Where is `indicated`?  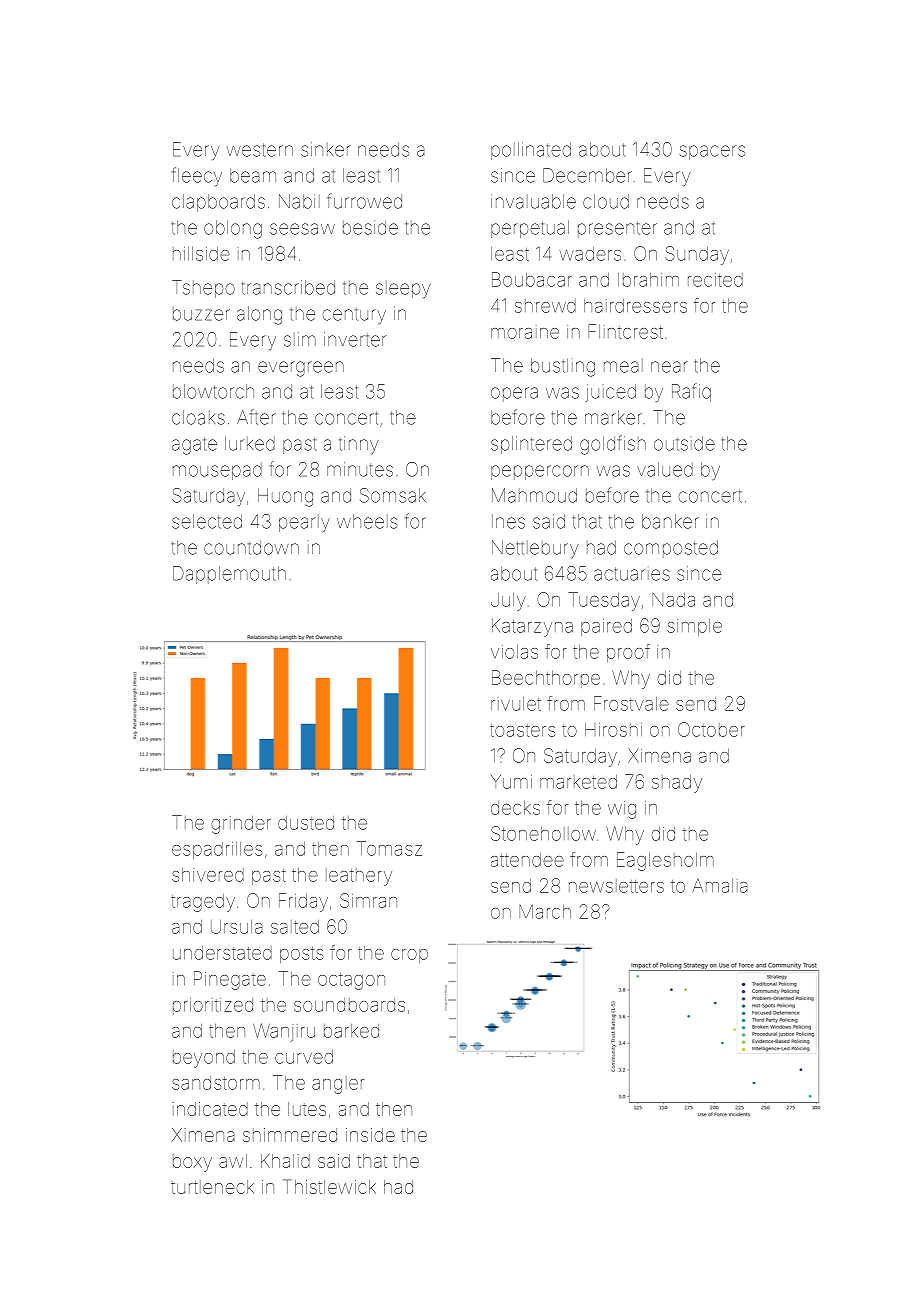 indicated is located at coordinates (210, 1109).
